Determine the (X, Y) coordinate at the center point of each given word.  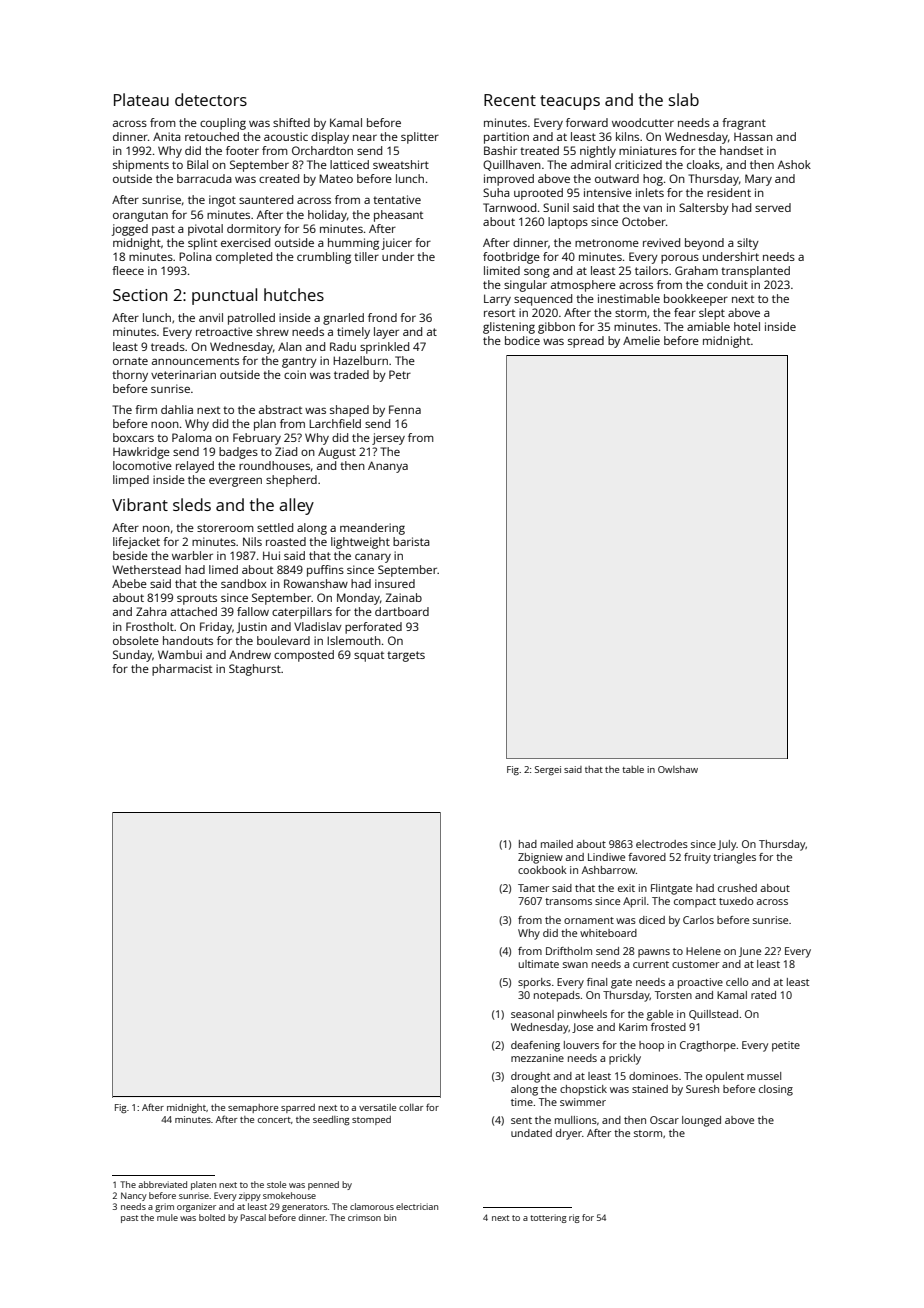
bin (390, 1217)
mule (167, 1217)
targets (406, 656)
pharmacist (182, 670)
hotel (747, 326)
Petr (400, 374)
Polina (195, 256)
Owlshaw (678, 769)
